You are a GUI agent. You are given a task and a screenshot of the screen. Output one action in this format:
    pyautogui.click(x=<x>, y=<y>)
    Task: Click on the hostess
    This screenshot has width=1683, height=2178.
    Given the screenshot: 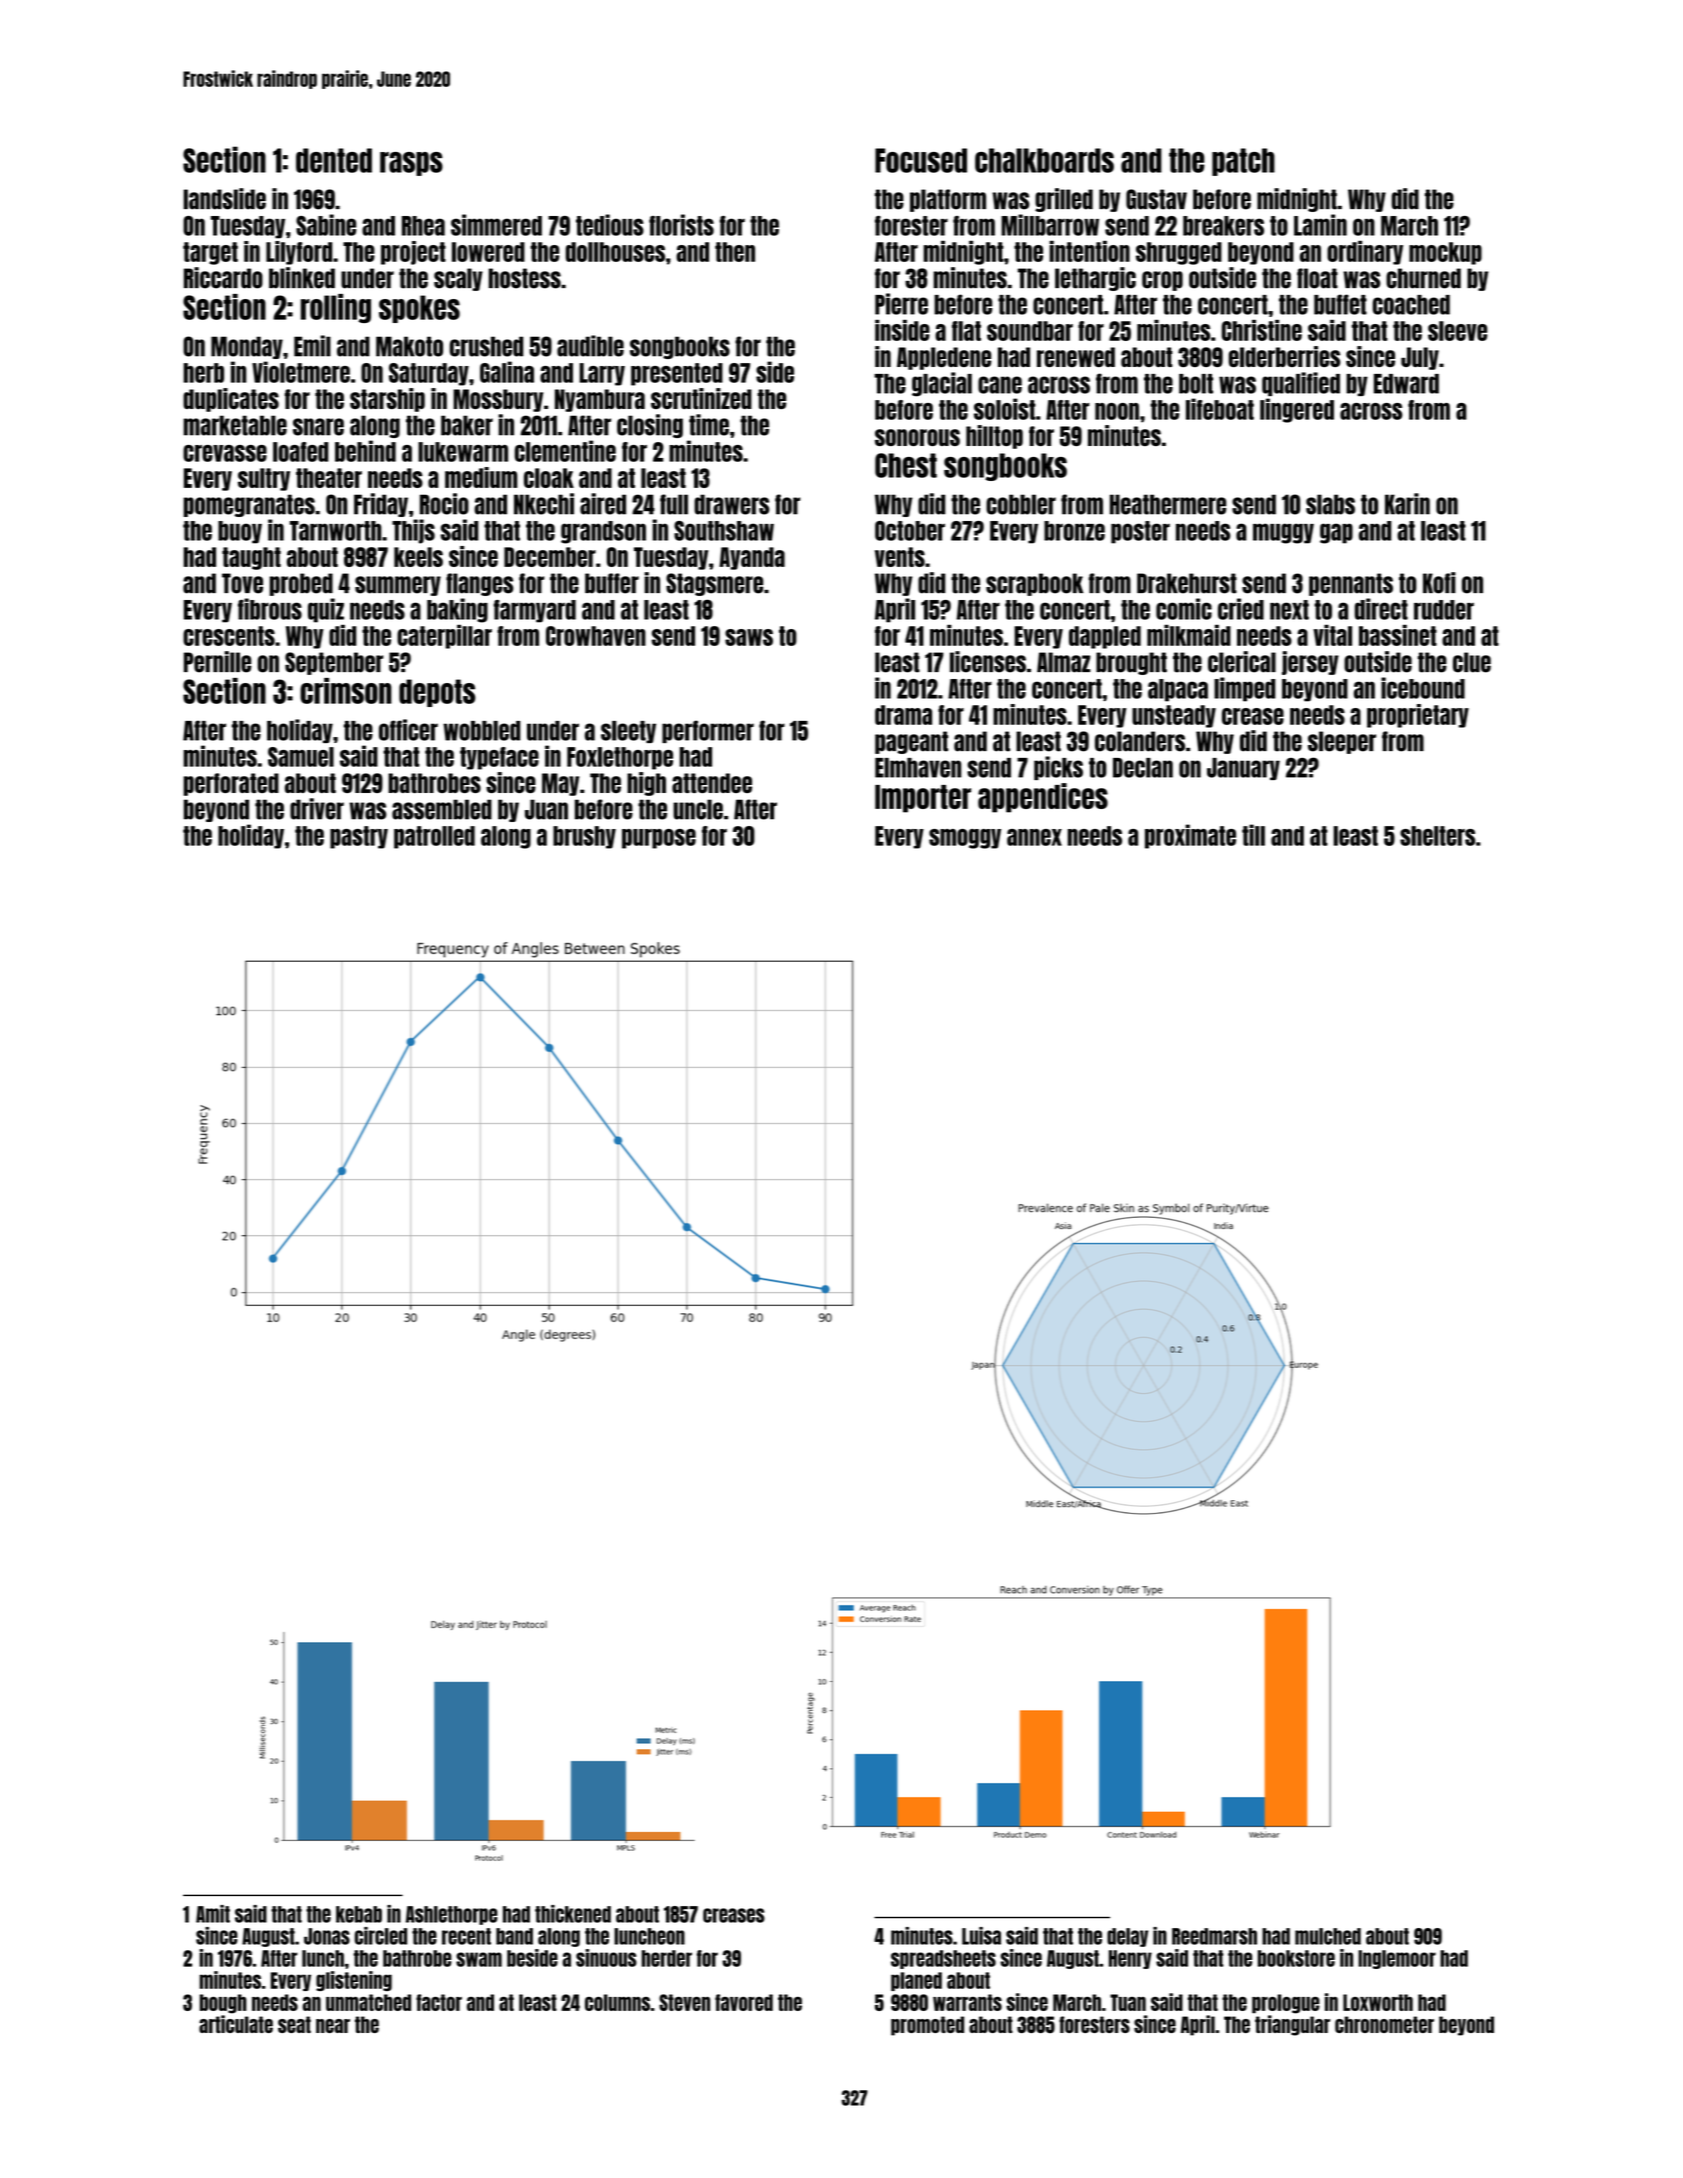 What is the action you would take?
    pyautogui.click(x=525, y=278)
